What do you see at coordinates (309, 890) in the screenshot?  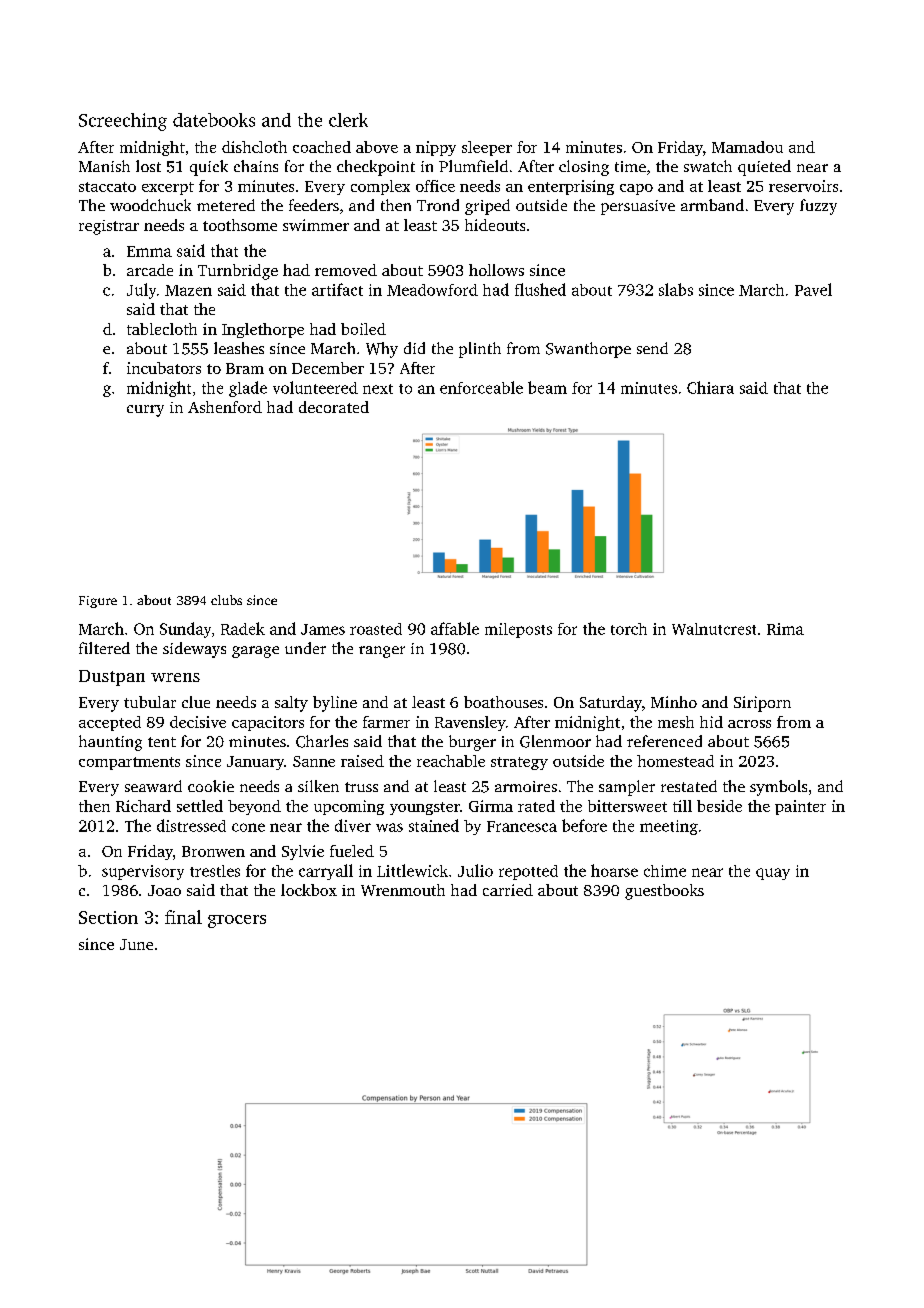 I see `lockbox` at bounding box center [309, 890].
